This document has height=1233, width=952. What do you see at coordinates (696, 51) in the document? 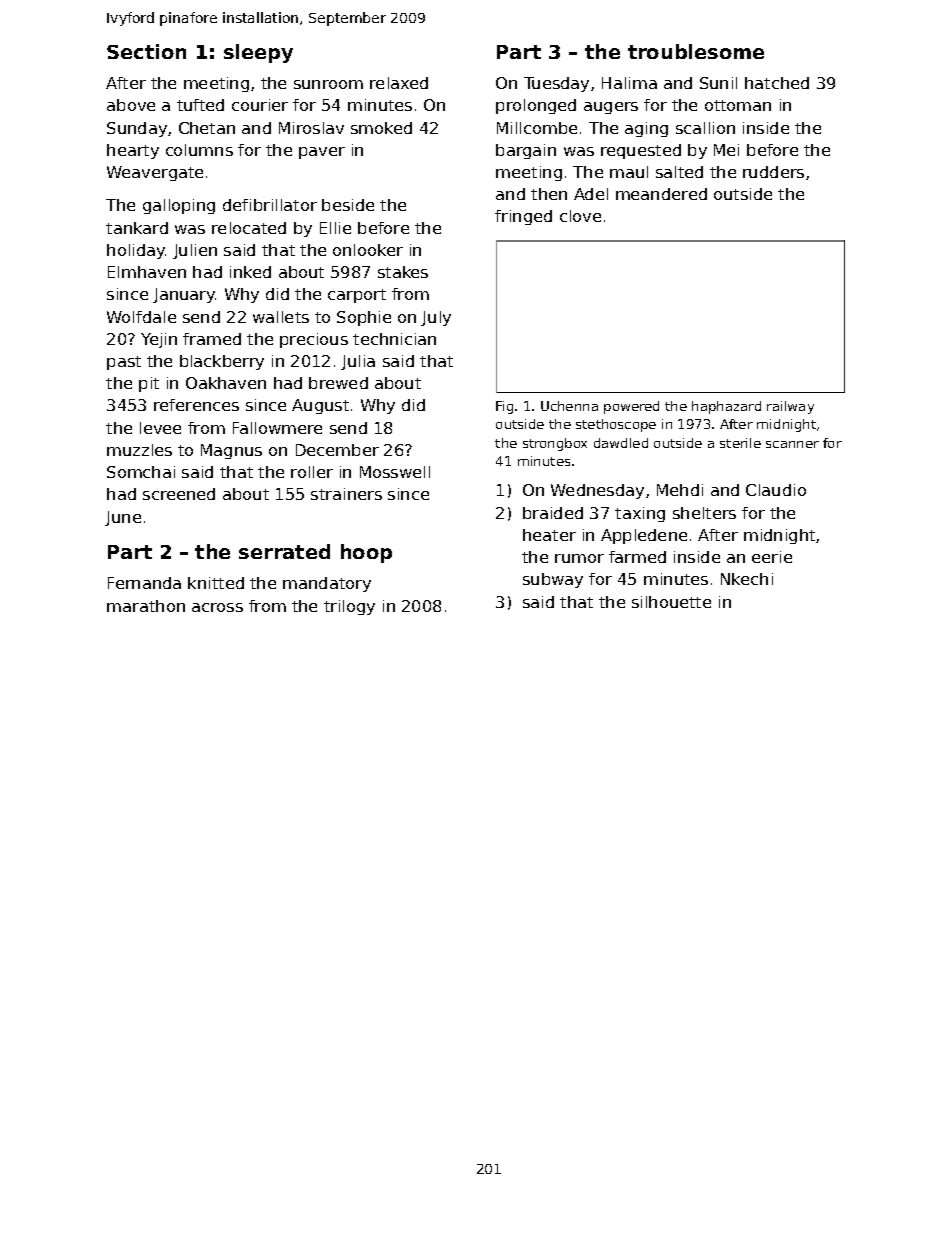
I see `troublesome` at bounding box center [696, 51].
